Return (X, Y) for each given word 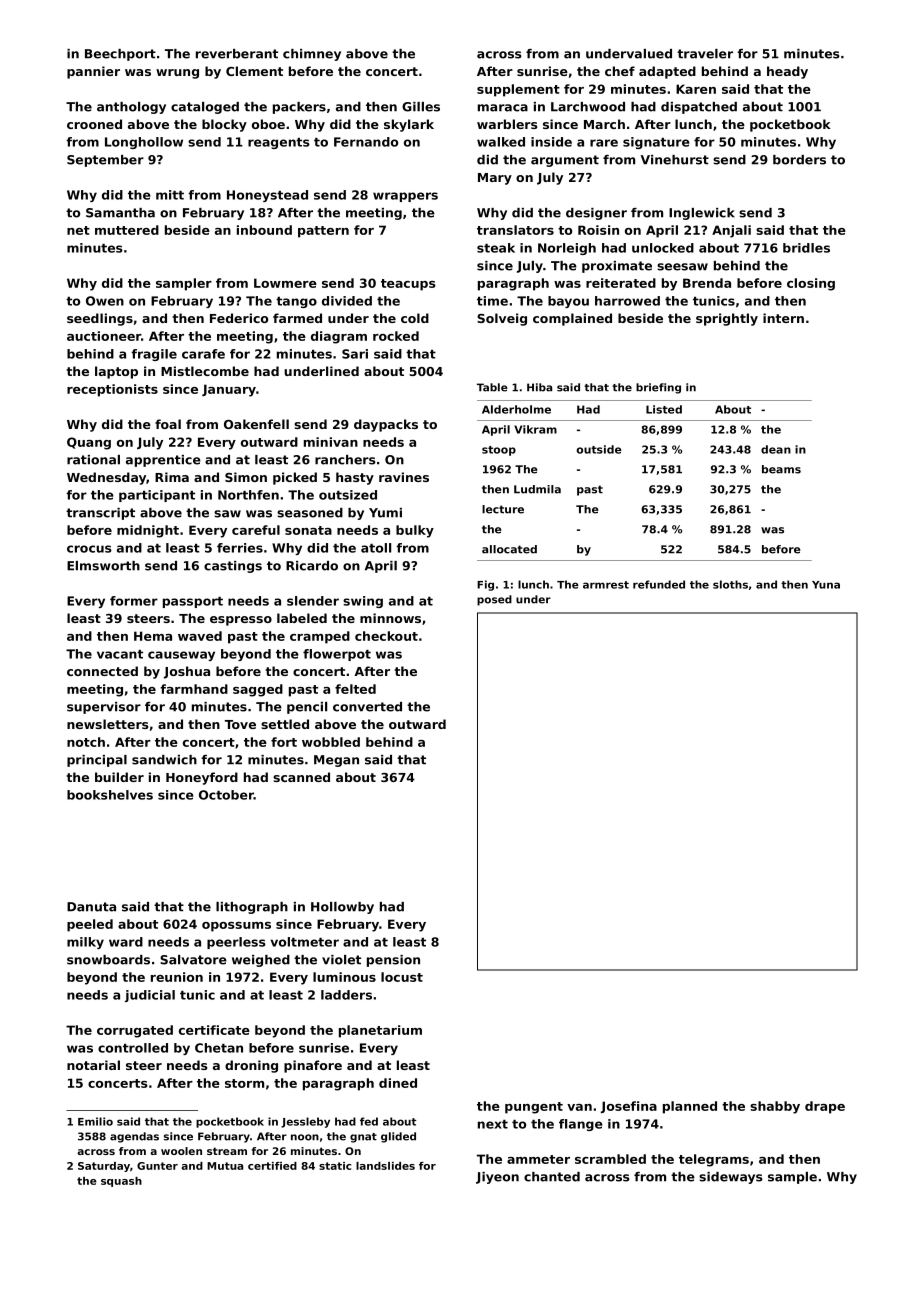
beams (781, 469)
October (226, 795)
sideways (731, 1178)
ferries (240, 548)
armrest (606, 585)
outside (599, 449)
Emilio (95, 1121)
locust (402, 977)
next (493, 1124)
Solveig (502, 319)
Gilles (421, 107)
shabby (775, 1107)
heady (787, 72)
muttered (127, 230)
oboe (268, 124)
